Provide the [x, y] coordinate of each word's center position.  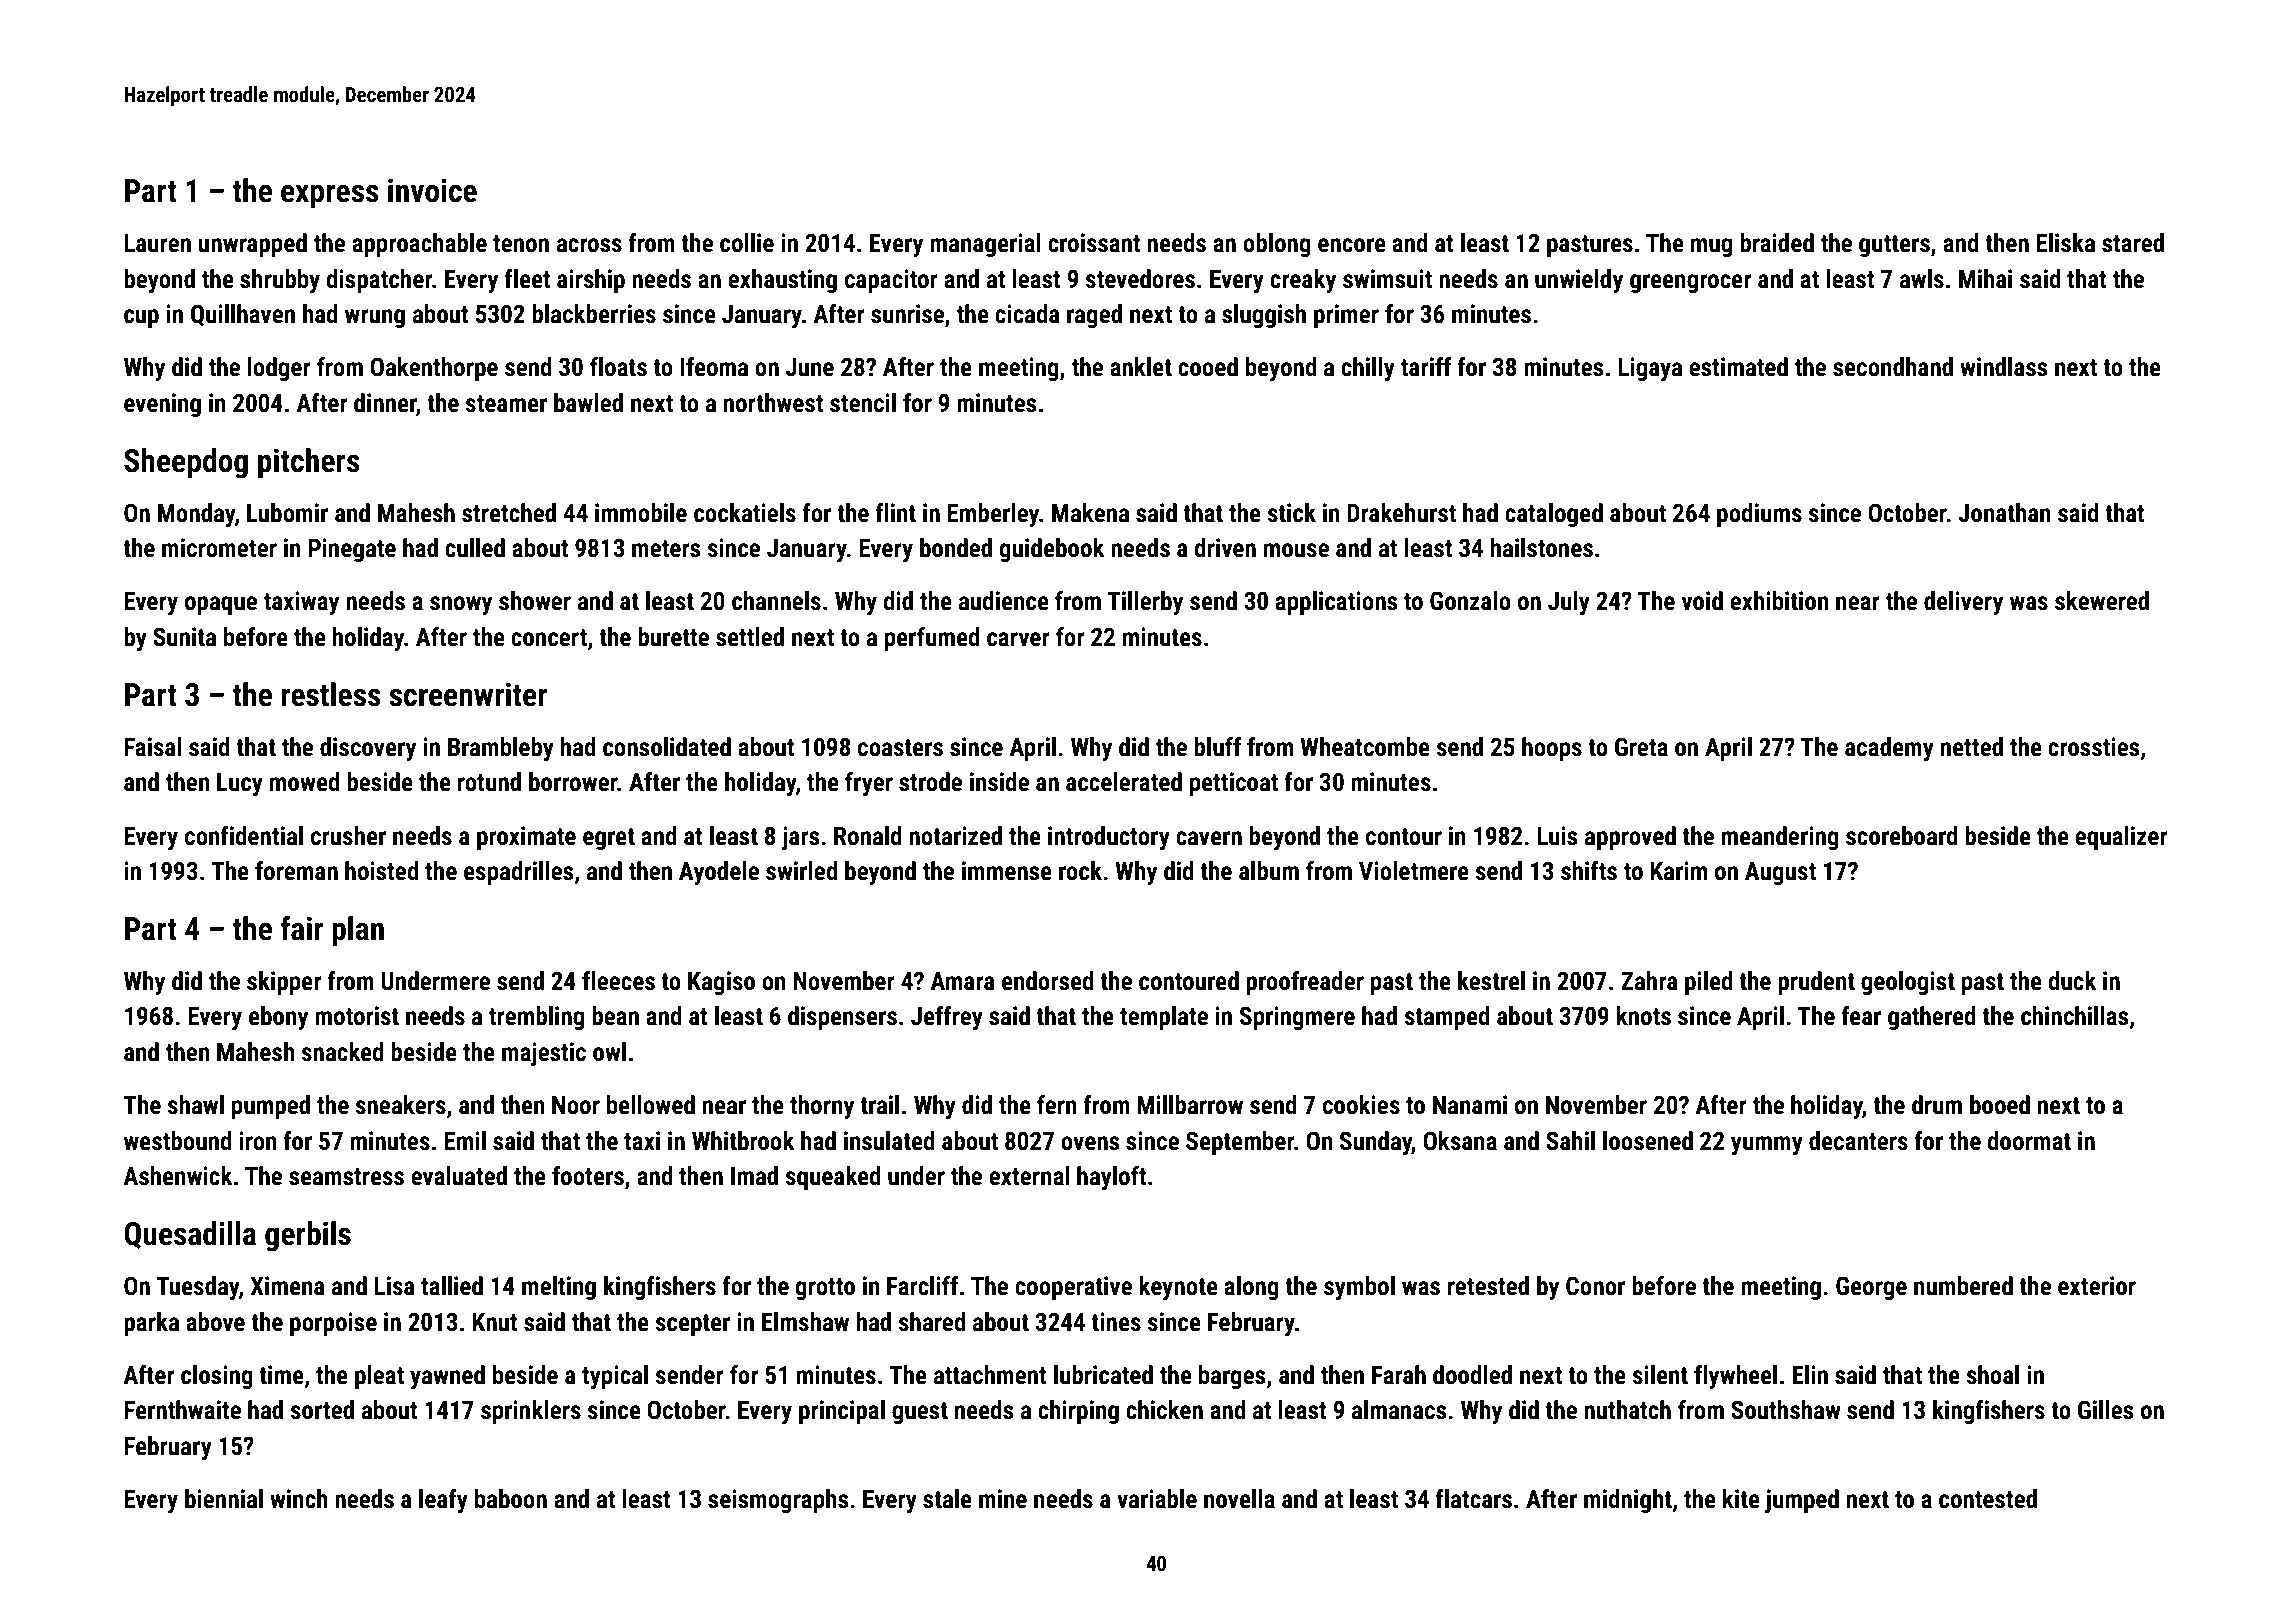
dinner [385, 403]
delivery [1963, 603]
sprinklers [531, 1412]
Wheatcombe [1365, 747]
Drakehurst [1401, 513]
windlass [2004, 367]
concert [549, 638]
